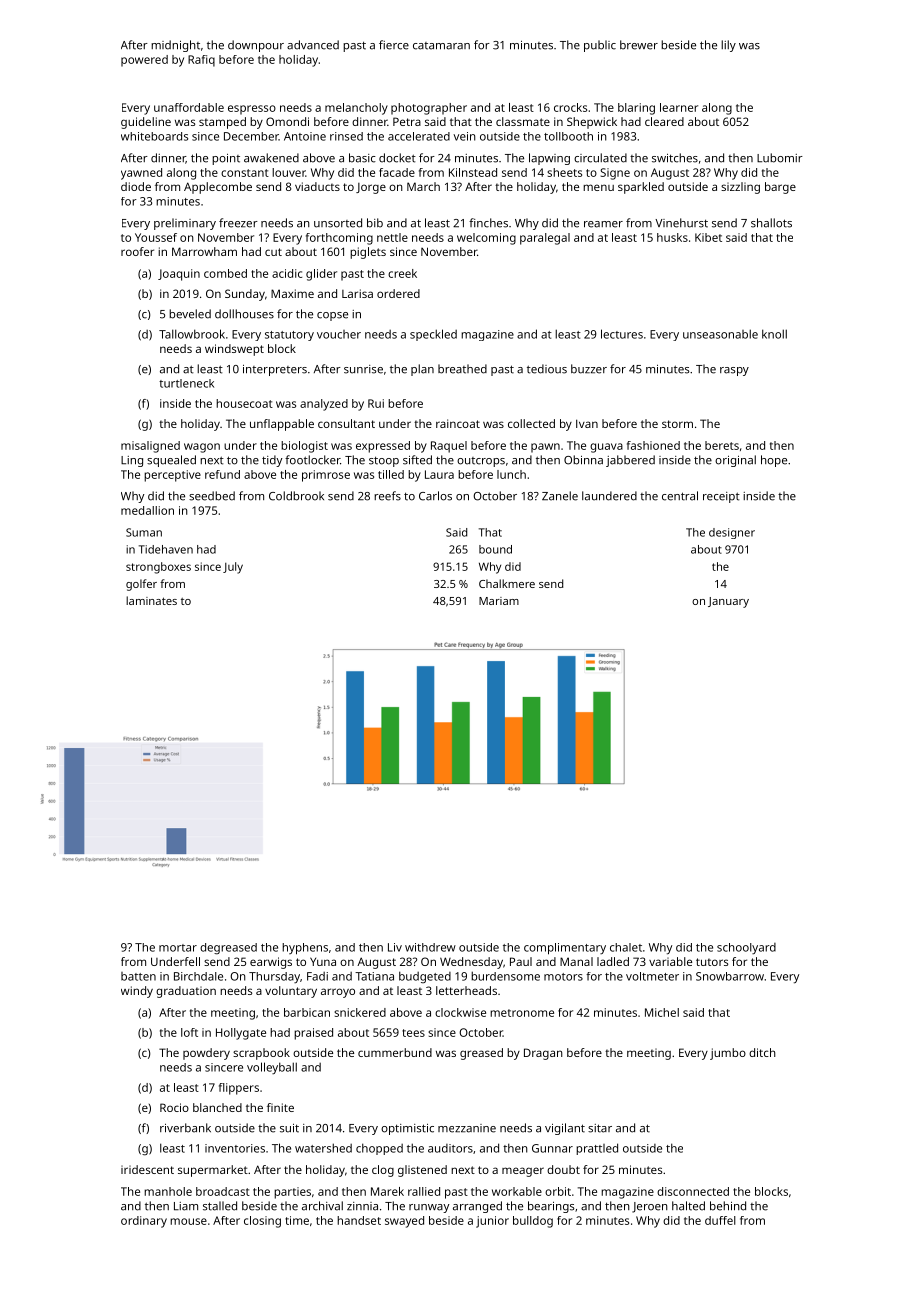  What do you see at coordinates (158, 568) in the screenshot?
I see `strongboxes` at bounding box center [158, 568].
